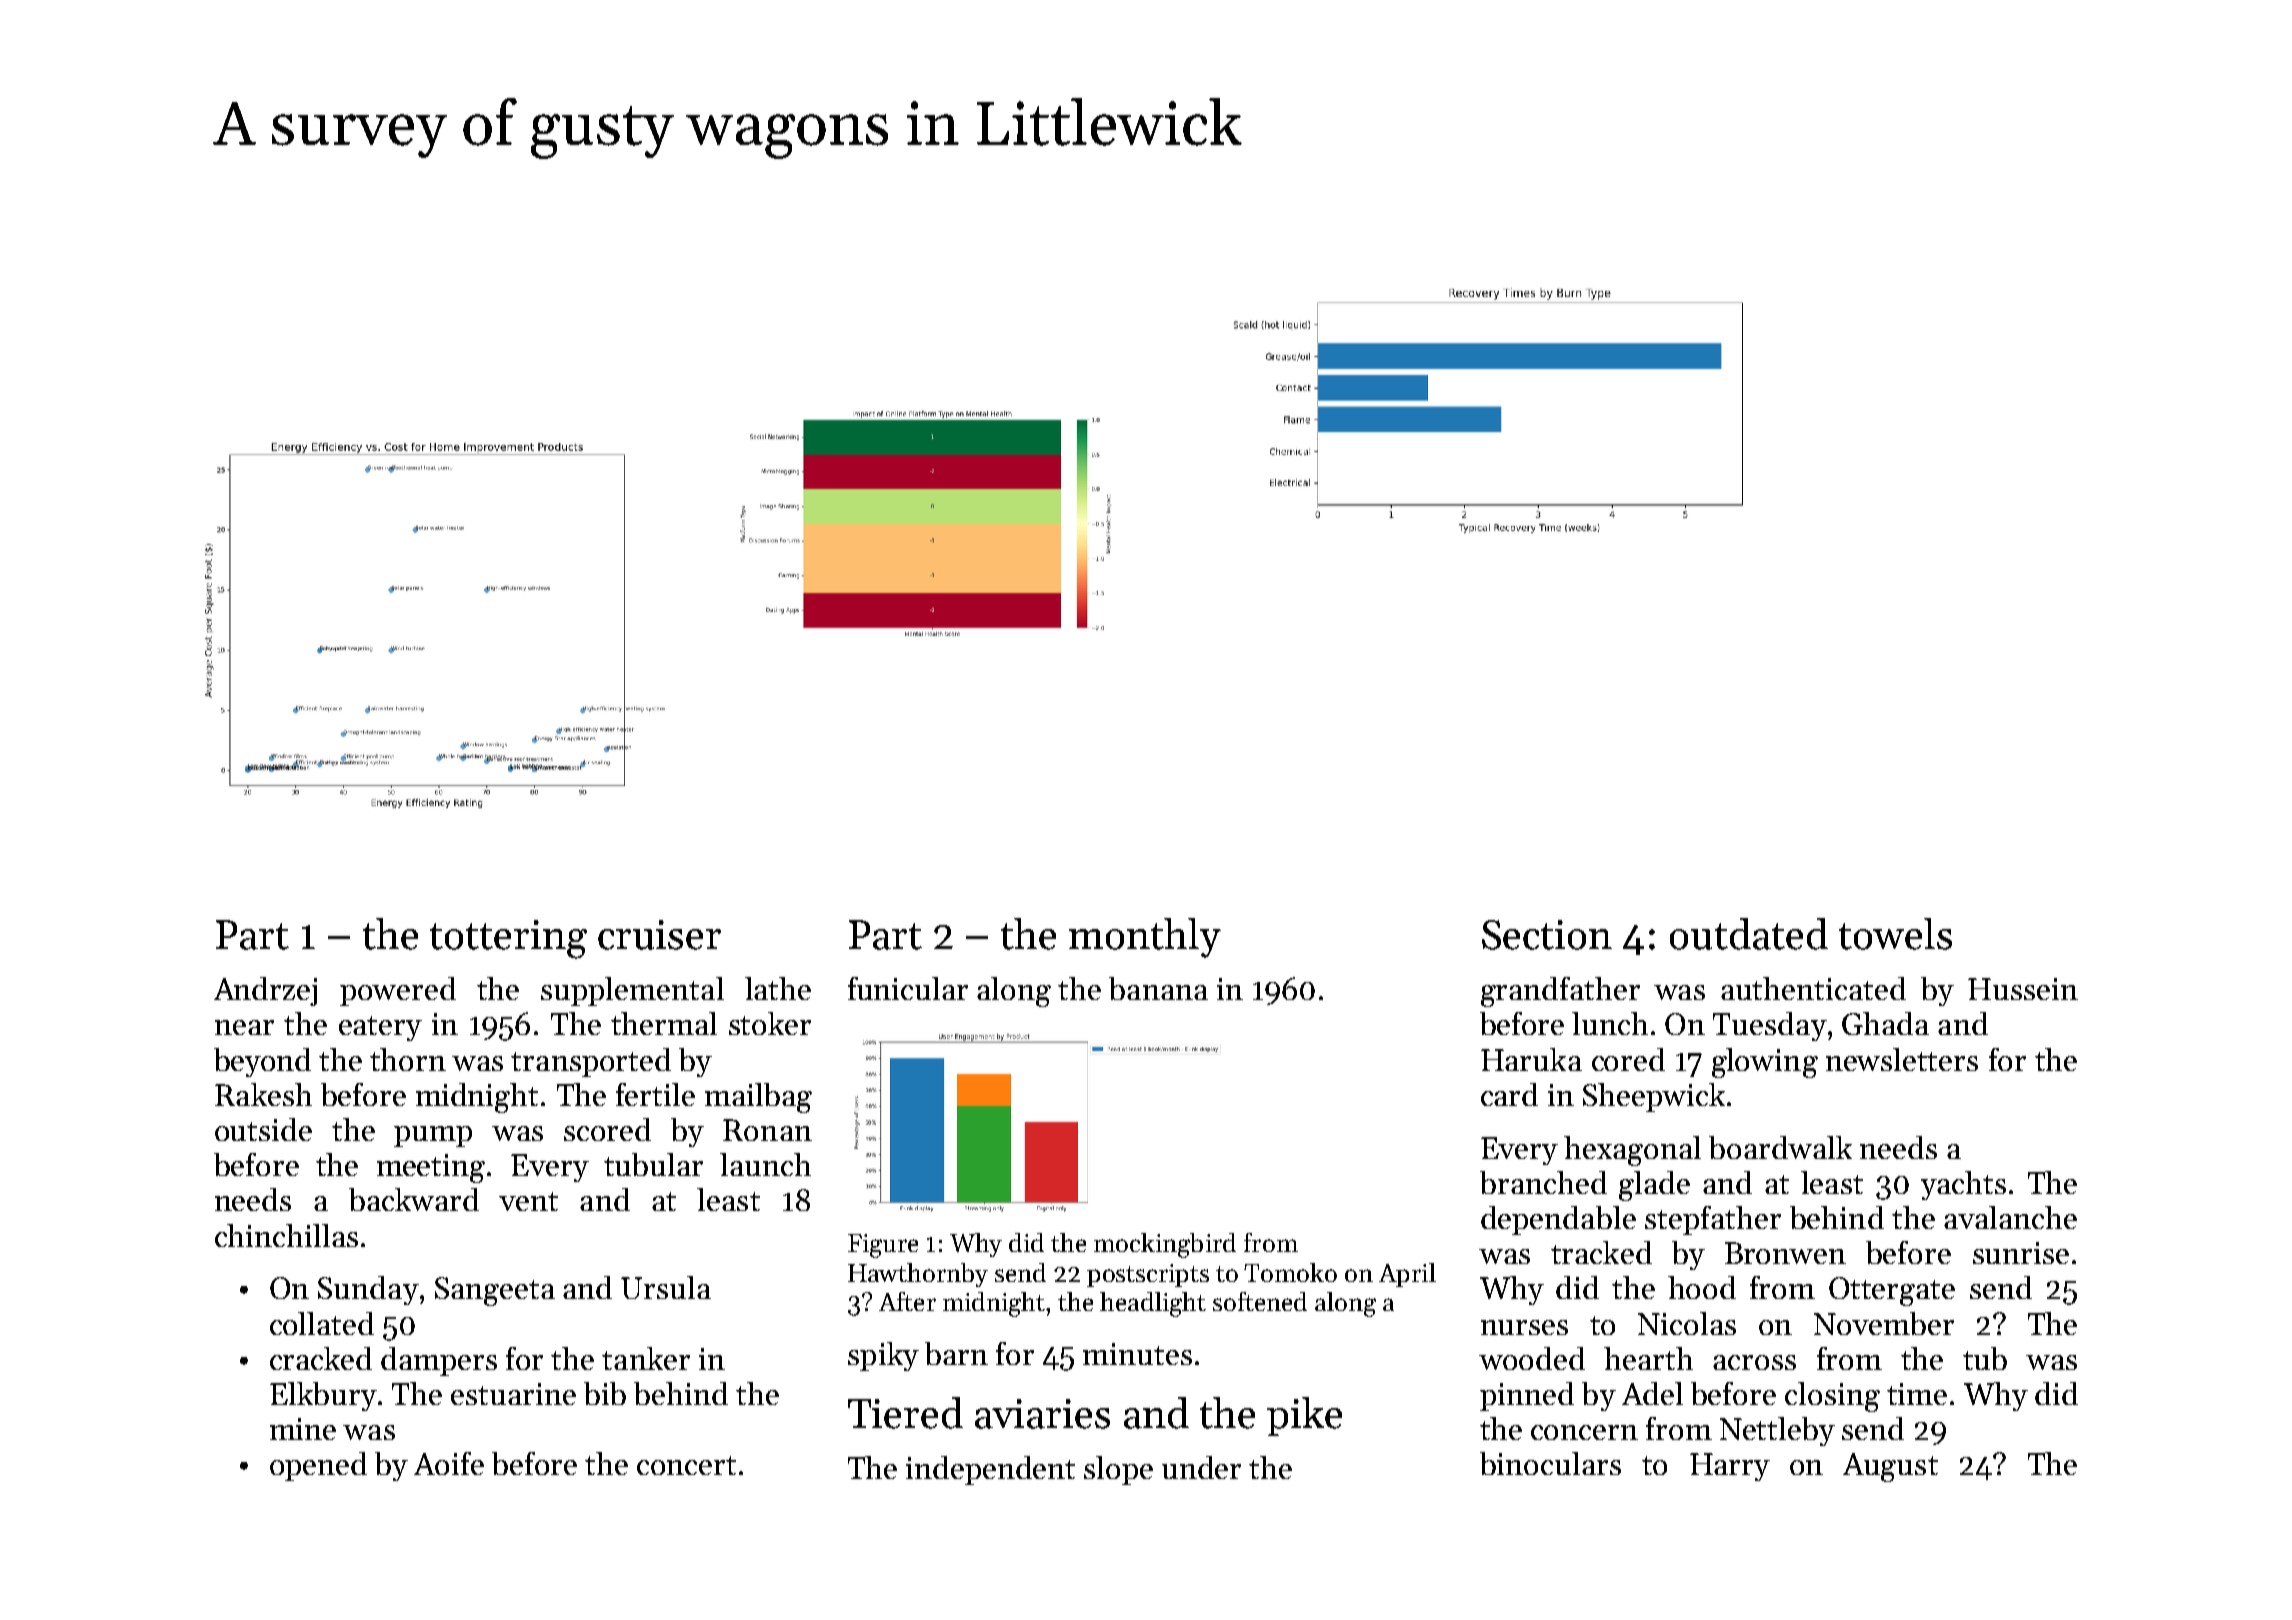 Image resolution: width=2292 pixels, height=1620 pixels. I want to click on Section, so click(1547, 935).
